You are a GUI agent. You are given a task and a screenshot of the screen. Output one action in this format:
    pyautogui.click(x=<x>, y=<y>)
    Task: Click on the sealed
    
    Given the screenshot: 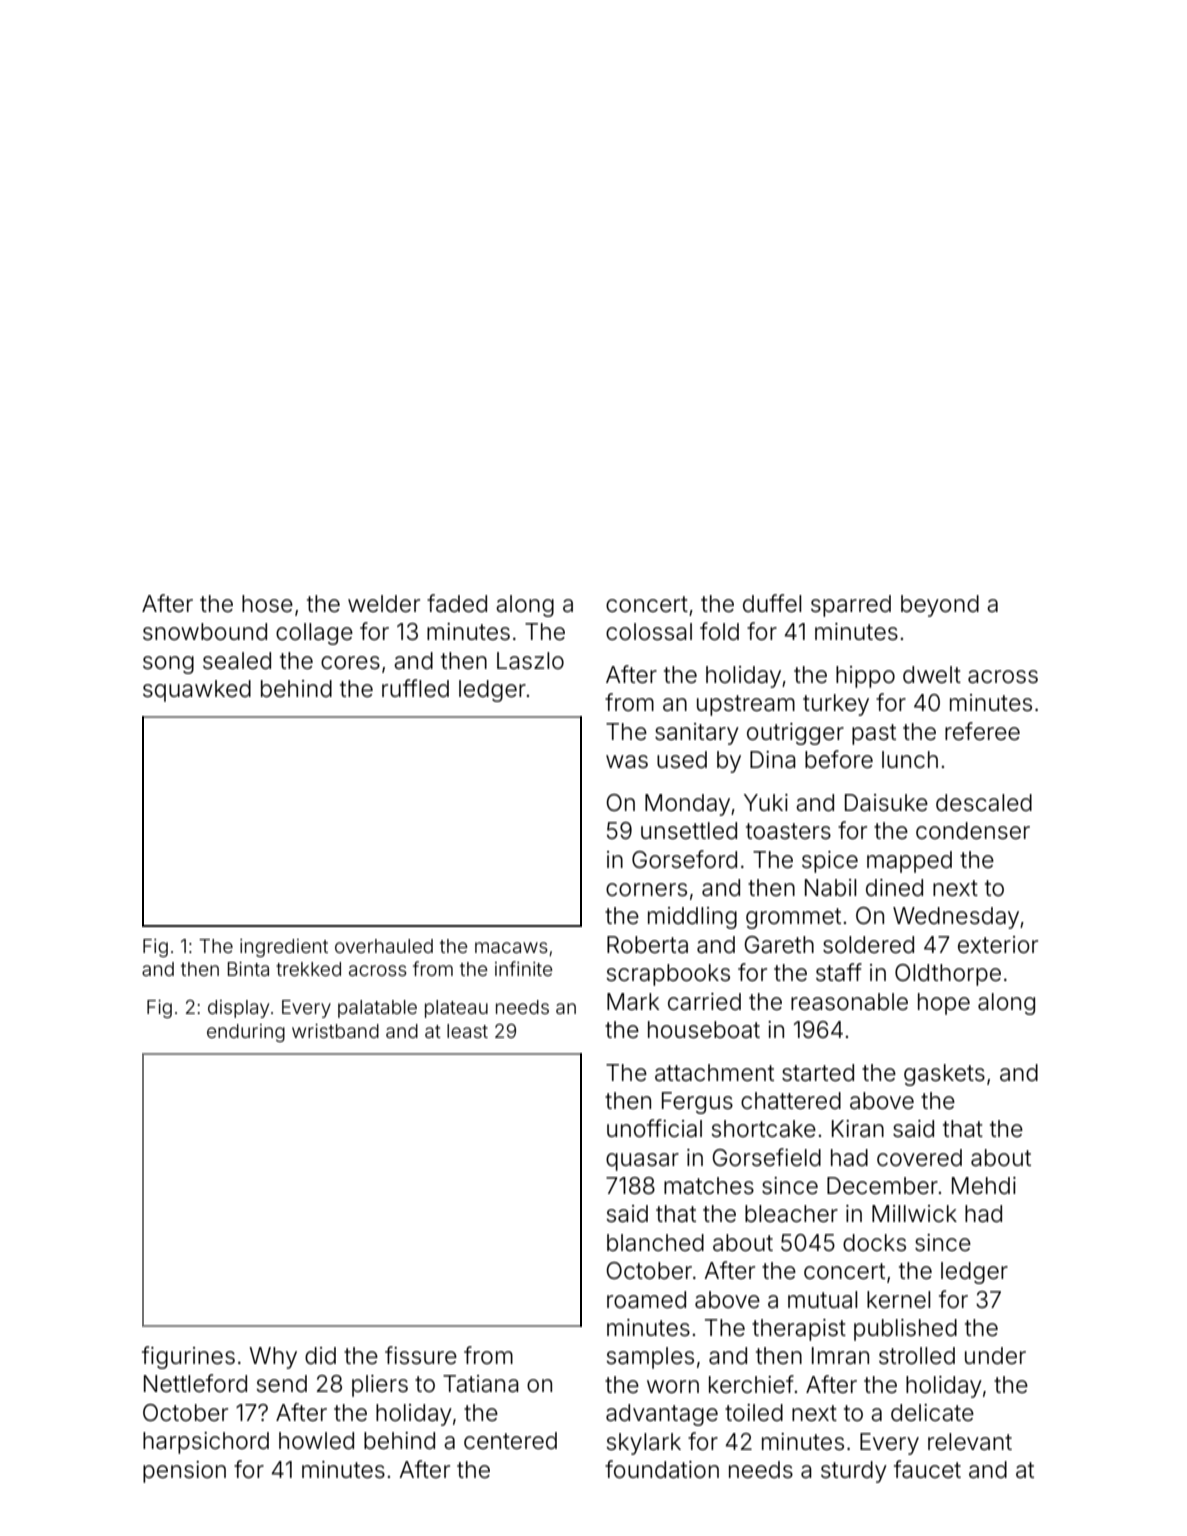 What is the action you would take?
    pyautogui.click(x=237, y=661)
